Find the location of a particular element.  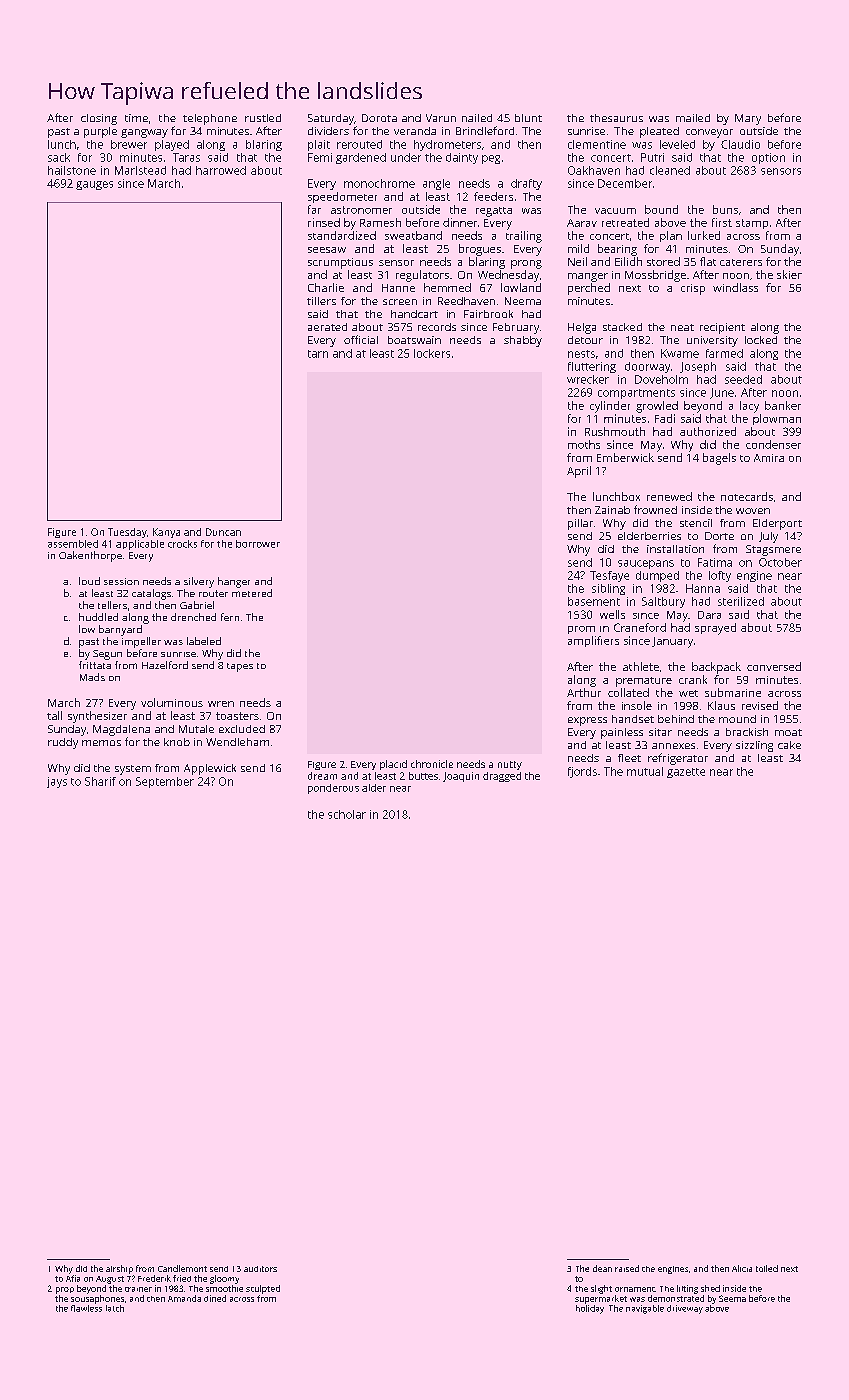

sculpted is located at coordinates (263, 1289).
